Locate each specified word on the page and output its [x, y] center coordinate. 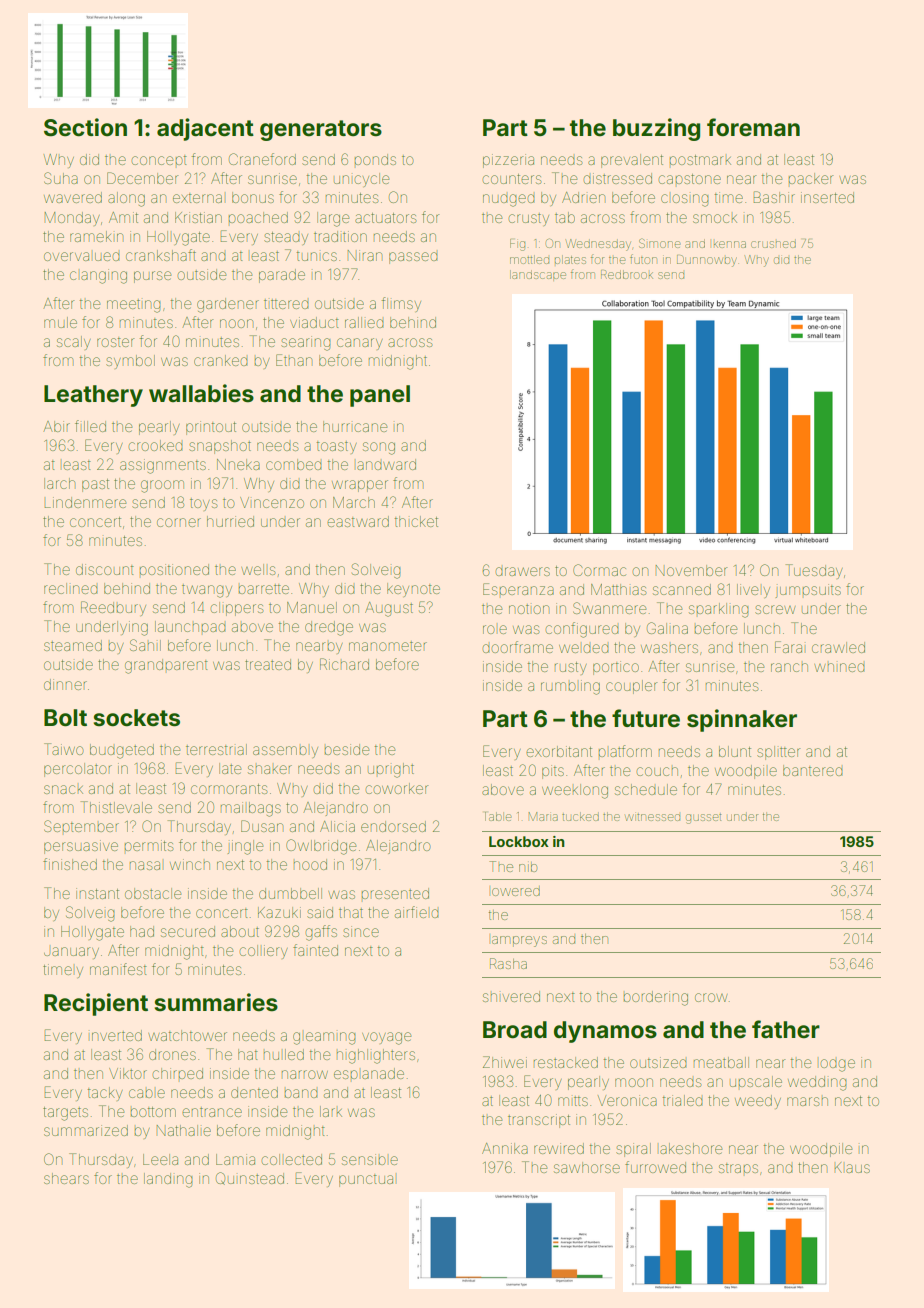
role [495, 629]
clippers [237, 609]
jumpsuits [808, 591]
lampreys [519, 941]
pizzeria [508, 161]
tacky [105, 1094]
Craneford [262, 159]
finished [70, 864]
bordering [656, 998]
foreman [753, 127]
